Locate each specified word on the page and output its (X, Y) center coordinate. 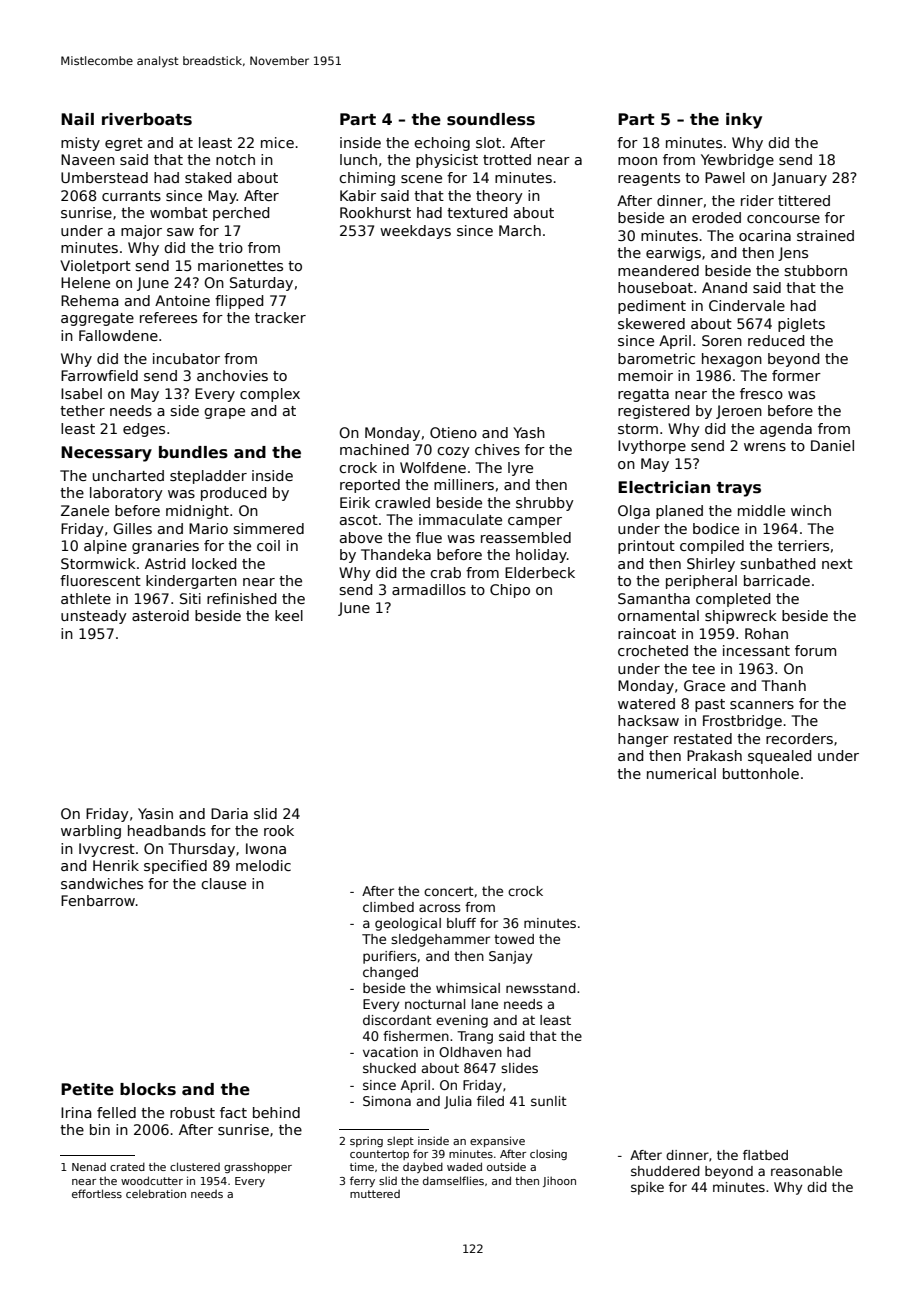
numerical (681, 773)
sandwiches (102, 883)
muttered (375, 1194)
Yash (529, 432)
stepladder (208, 477)
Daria (229, 813)
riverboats (147, 119)
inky (744, 121)
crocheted (653, 650)
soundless (491, 119)
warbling (91, 832)
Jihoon (559, 1181)
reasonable (806, 1171)
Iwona (266, 848)
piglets (801, 325)
